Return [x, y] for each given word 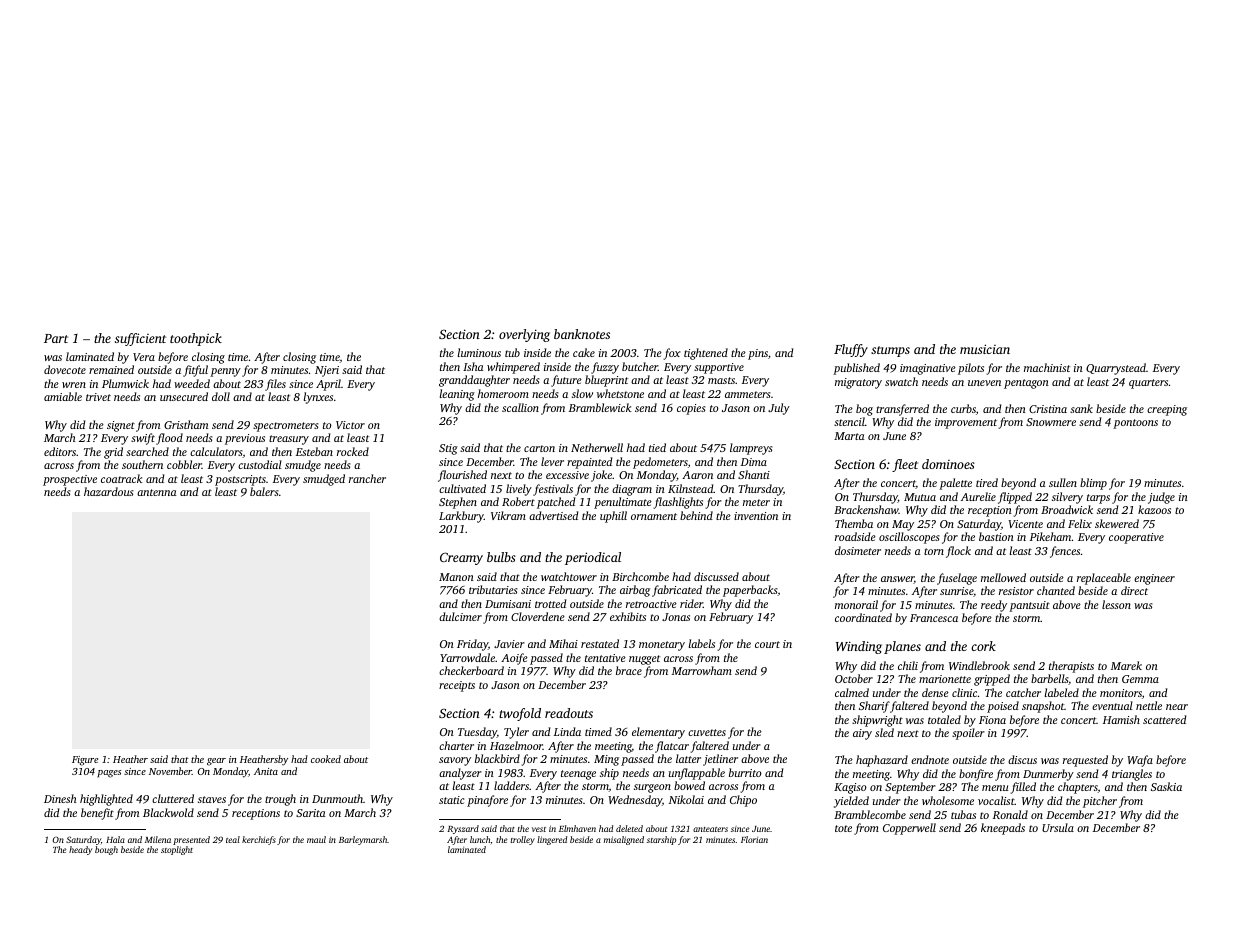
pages [109, 774]
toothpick [196, 339]
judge [1161, 498]
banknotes [582, 334]
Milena [158, 839]
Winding [859, 647]
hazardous [109, 491]
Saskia [1166, 786]
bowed [689, 785]
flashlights [678, 503]
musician [985, 349]
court [767, 644]
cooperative [1136, 538]
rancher [367, 478]
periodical [593, 558]
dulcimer [460, 616]
